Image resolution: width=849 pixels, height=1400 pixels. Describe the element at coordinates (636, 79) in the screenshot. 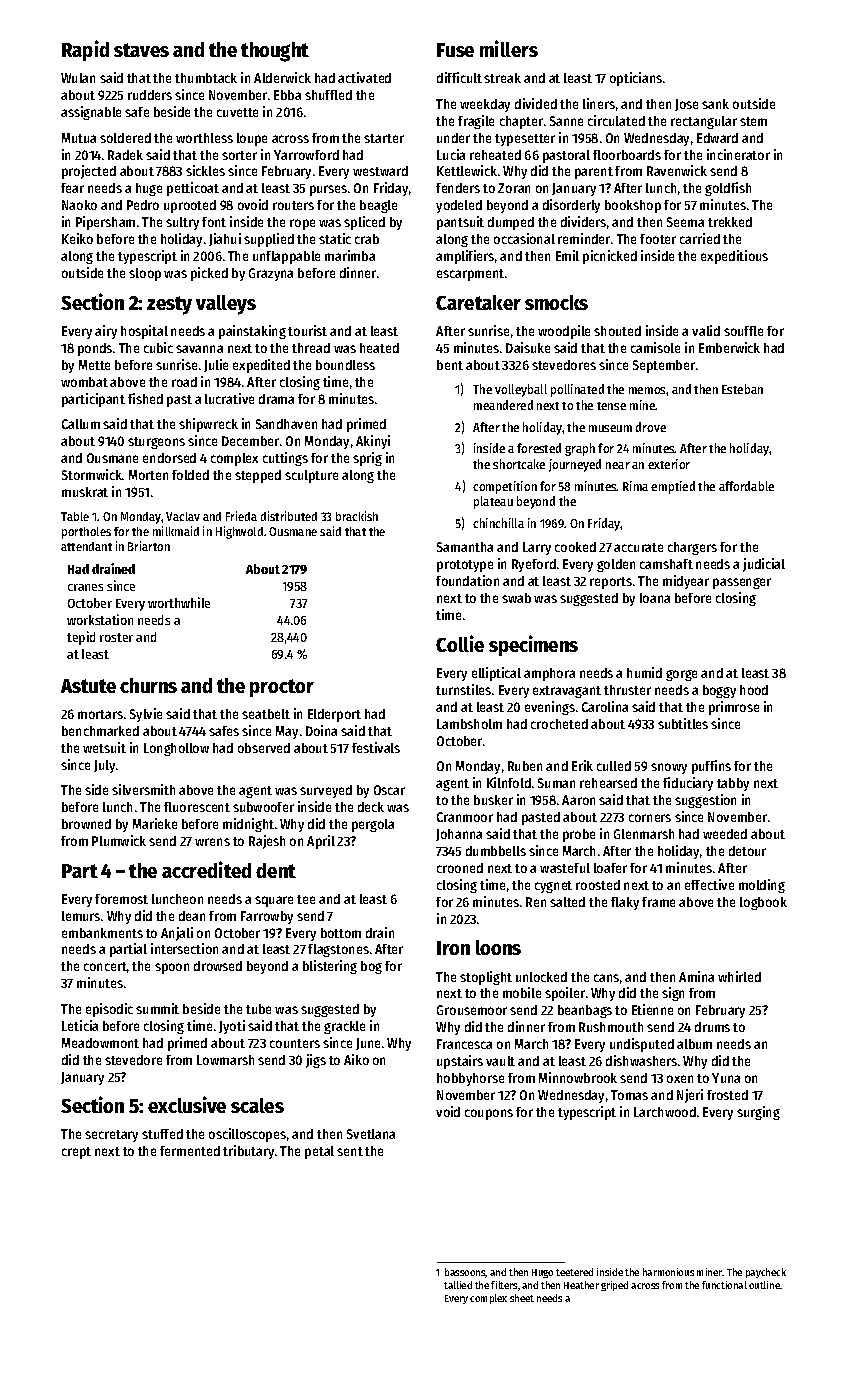

I see `opticians` at that location.
